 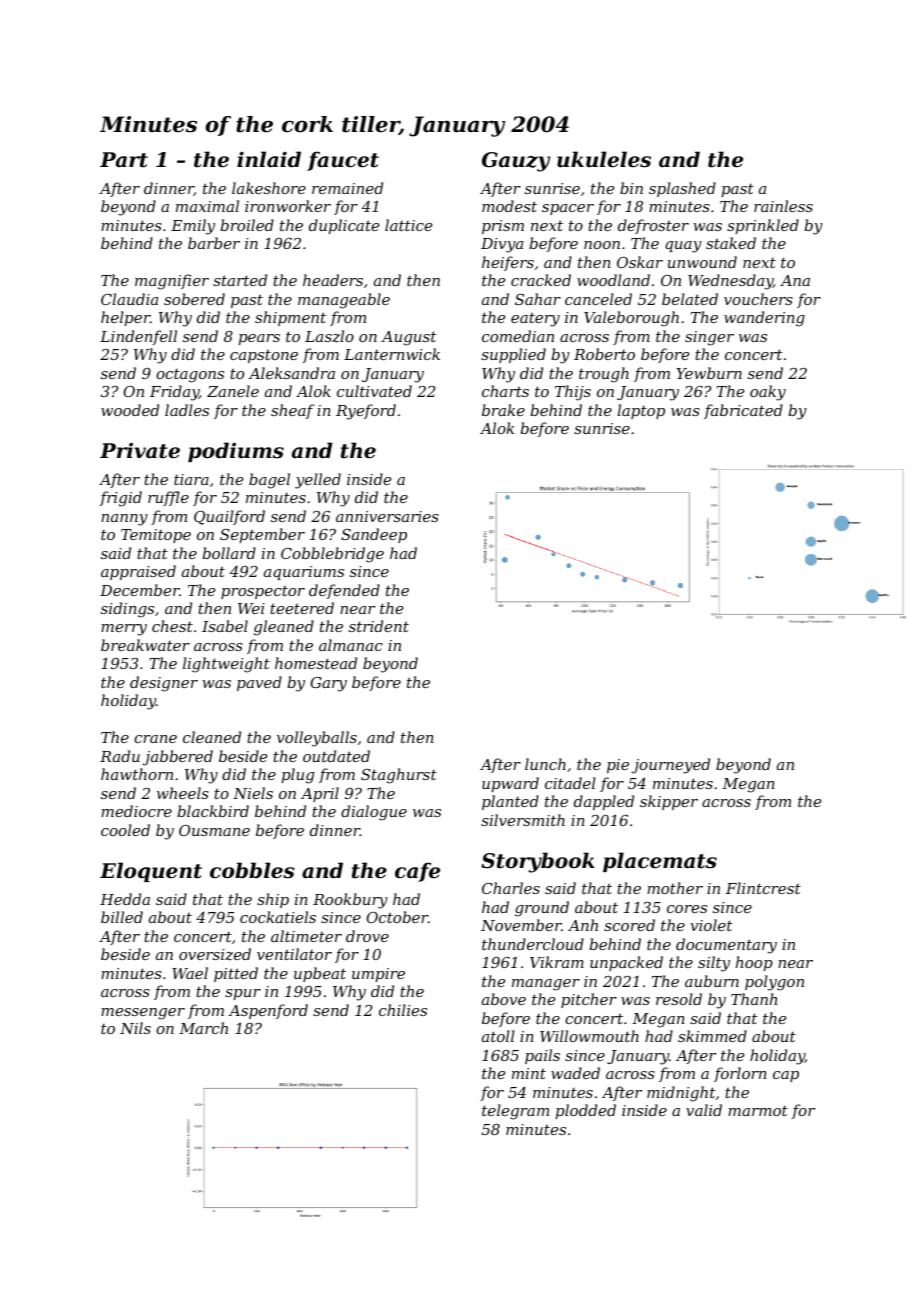 What do you see at coordinates (137, 774) in the screenshot?
I see `hawthorn` at bounding box center [137, 774].
